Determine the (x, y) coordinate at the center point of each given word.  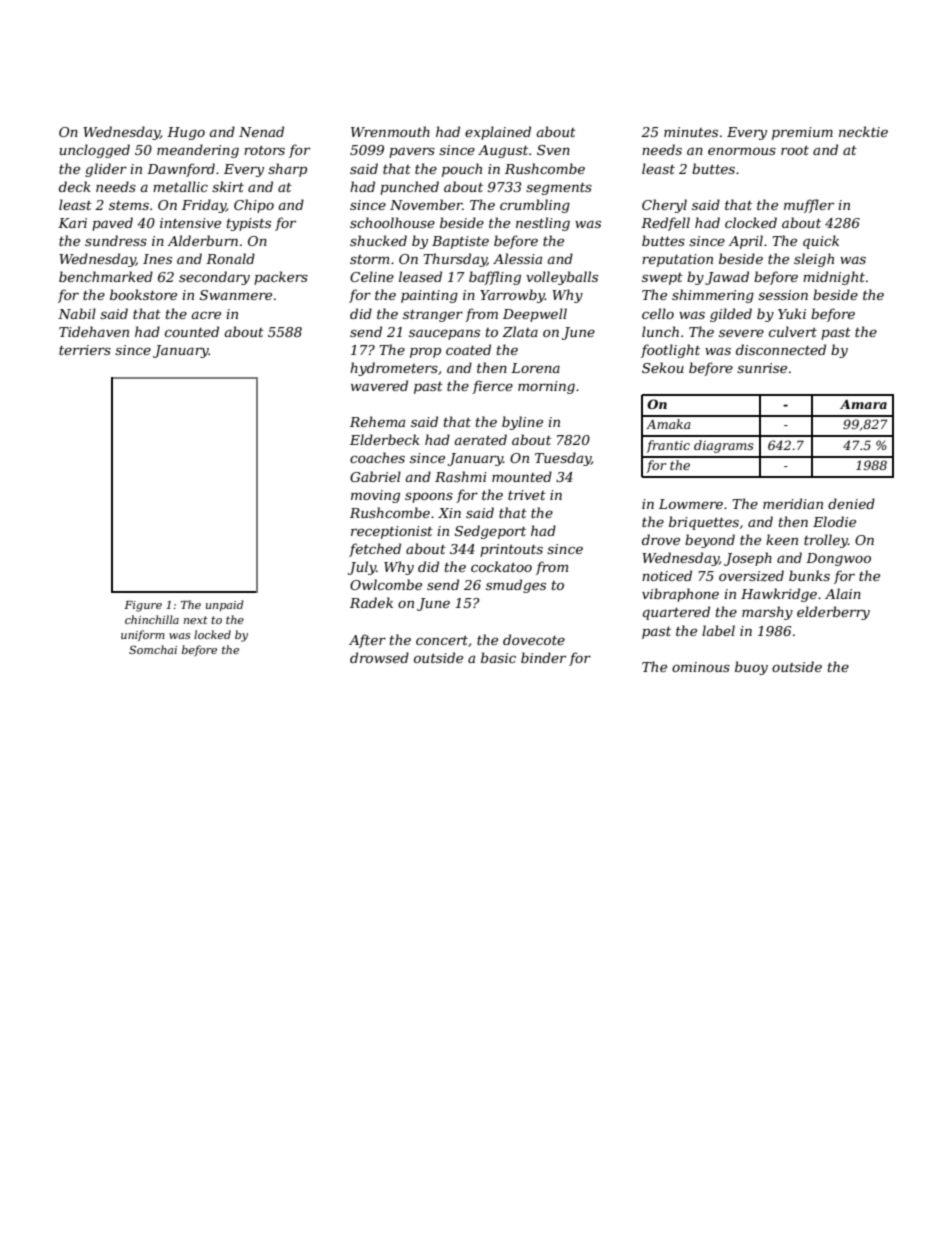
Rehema (377, 421)
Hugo (186, 133)
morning (546, 387)
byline (522, 423)
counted (192, 331)
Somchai (153, 649)
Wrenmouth (390, 131)
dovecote (534, 639)
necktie (863, 131)
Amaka (668, 424)
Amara (863, 404)
